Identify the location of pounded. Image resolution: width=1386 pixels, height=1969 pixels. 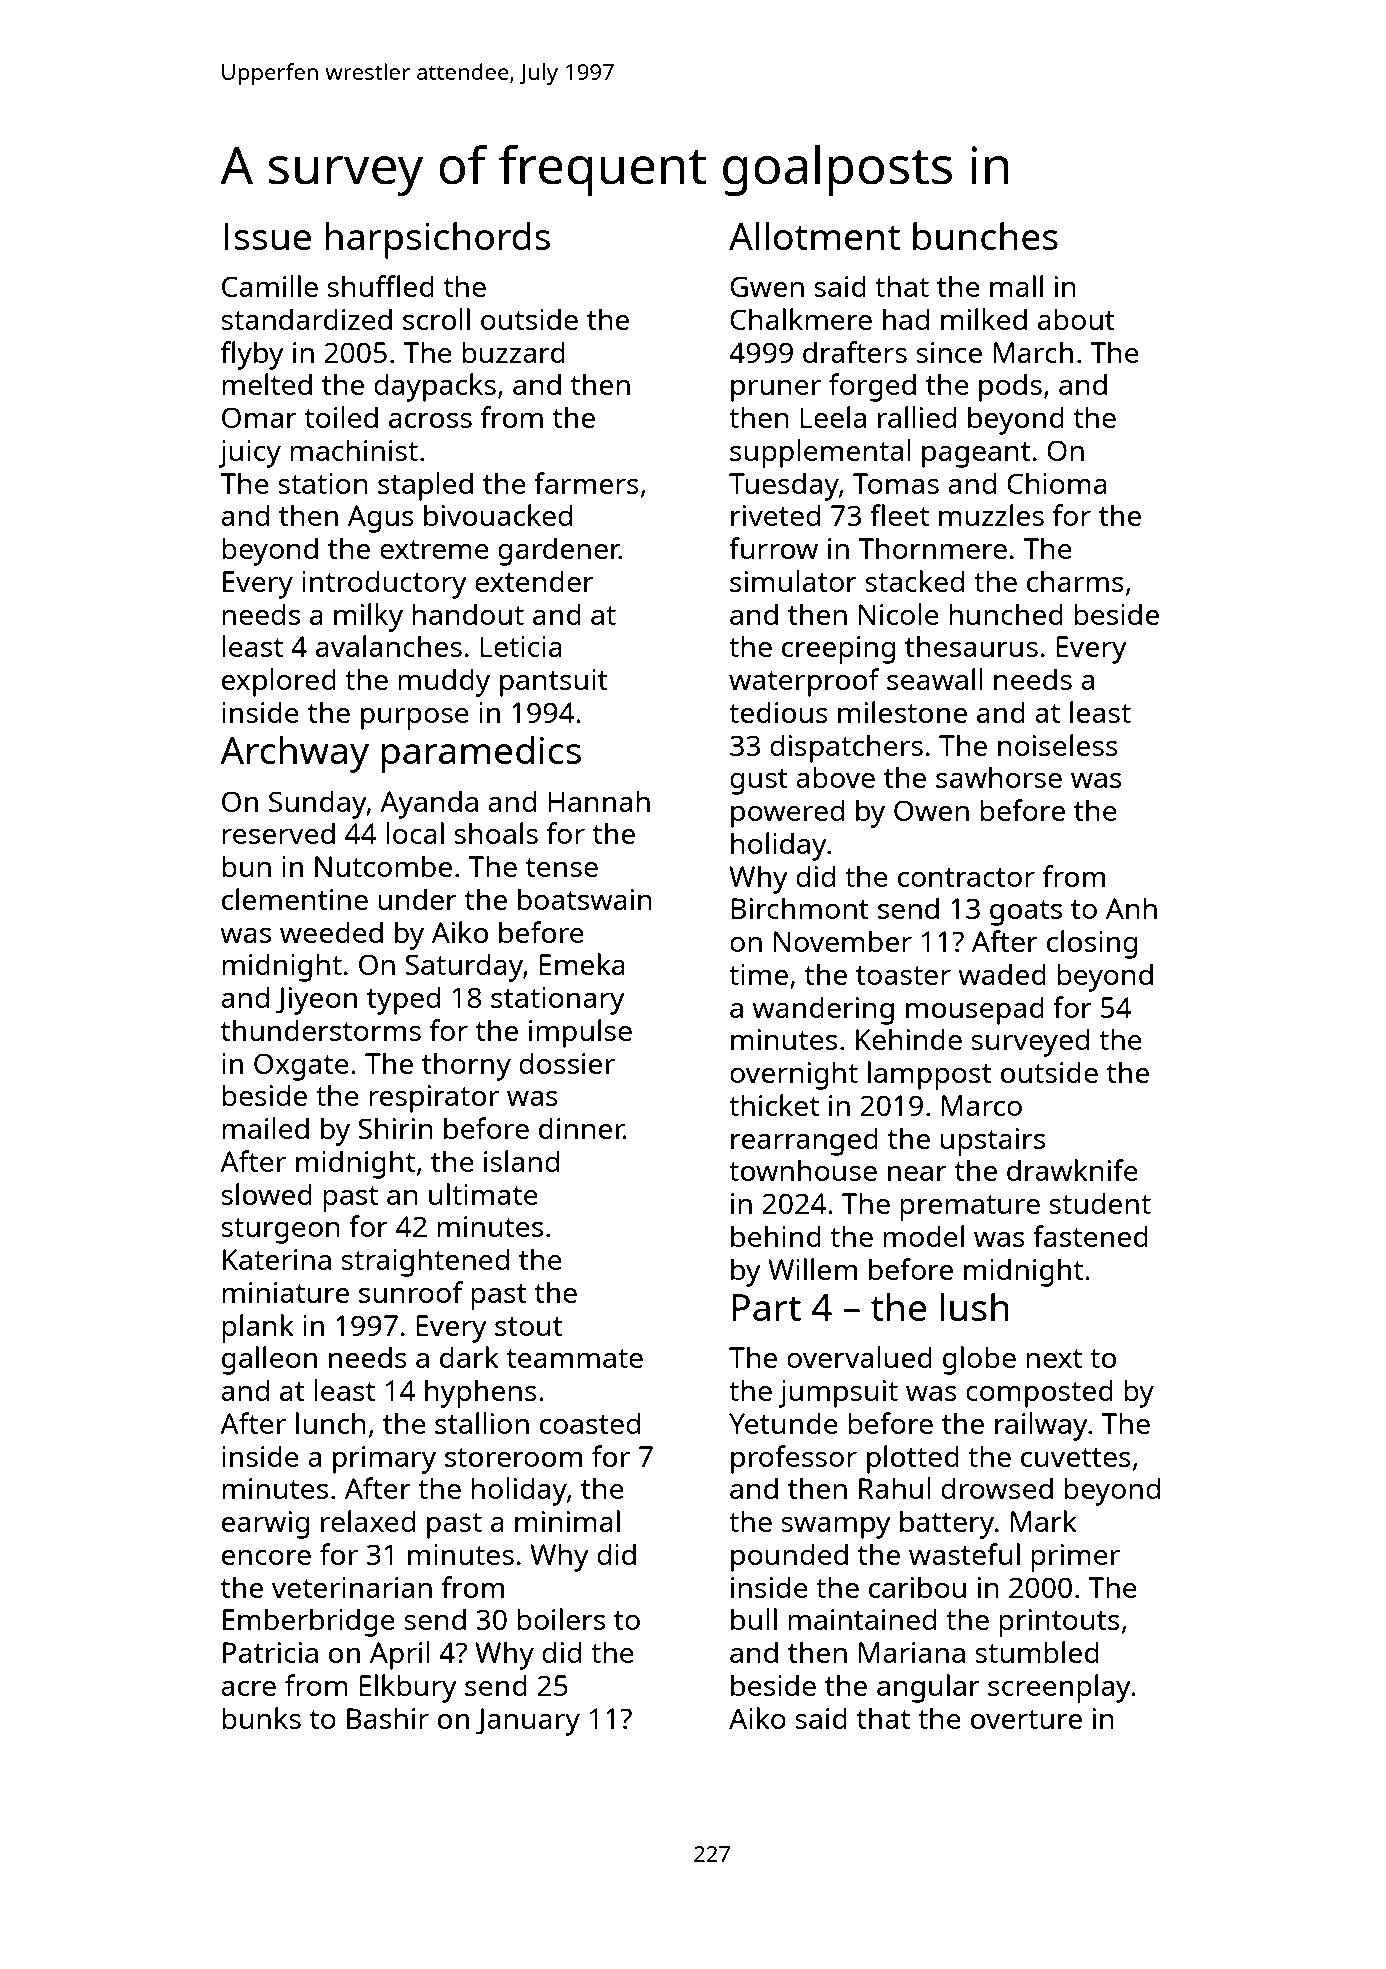
(789, 1557).
